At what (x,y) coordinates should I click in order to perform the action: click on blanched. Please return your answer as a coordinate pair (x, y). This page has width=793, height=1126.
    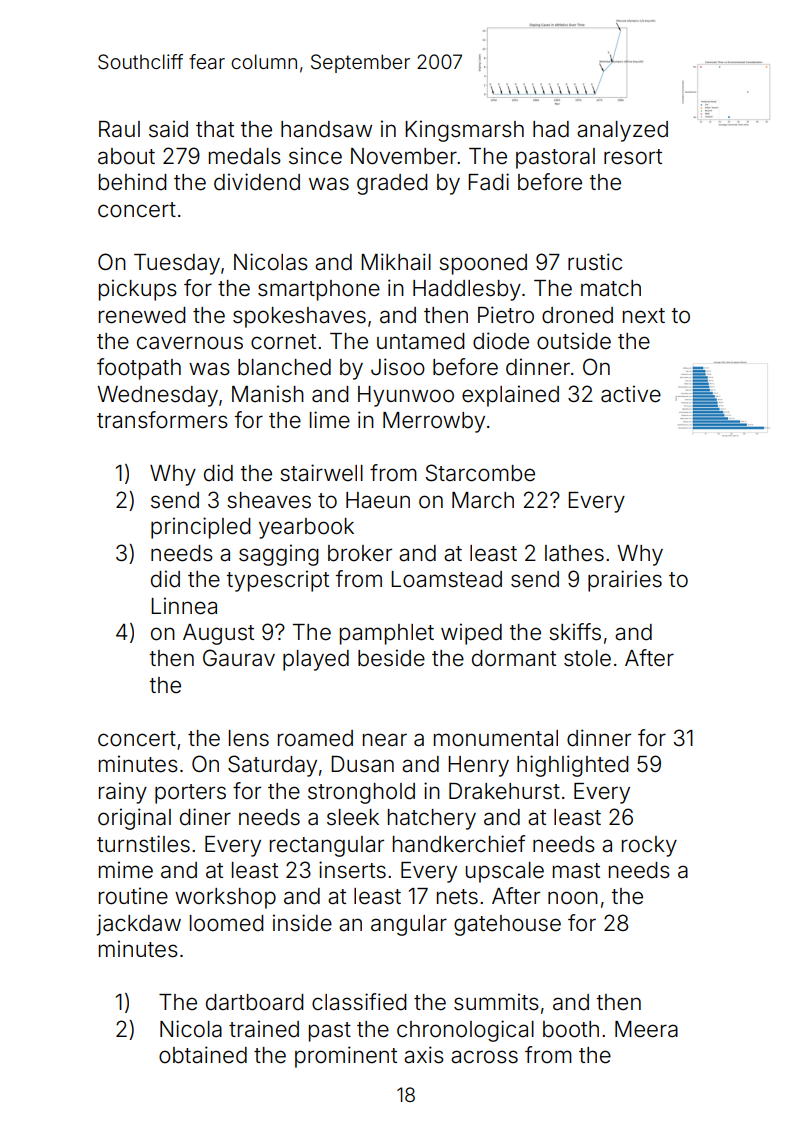
    Looking at the image, I should click on (284, 367).
